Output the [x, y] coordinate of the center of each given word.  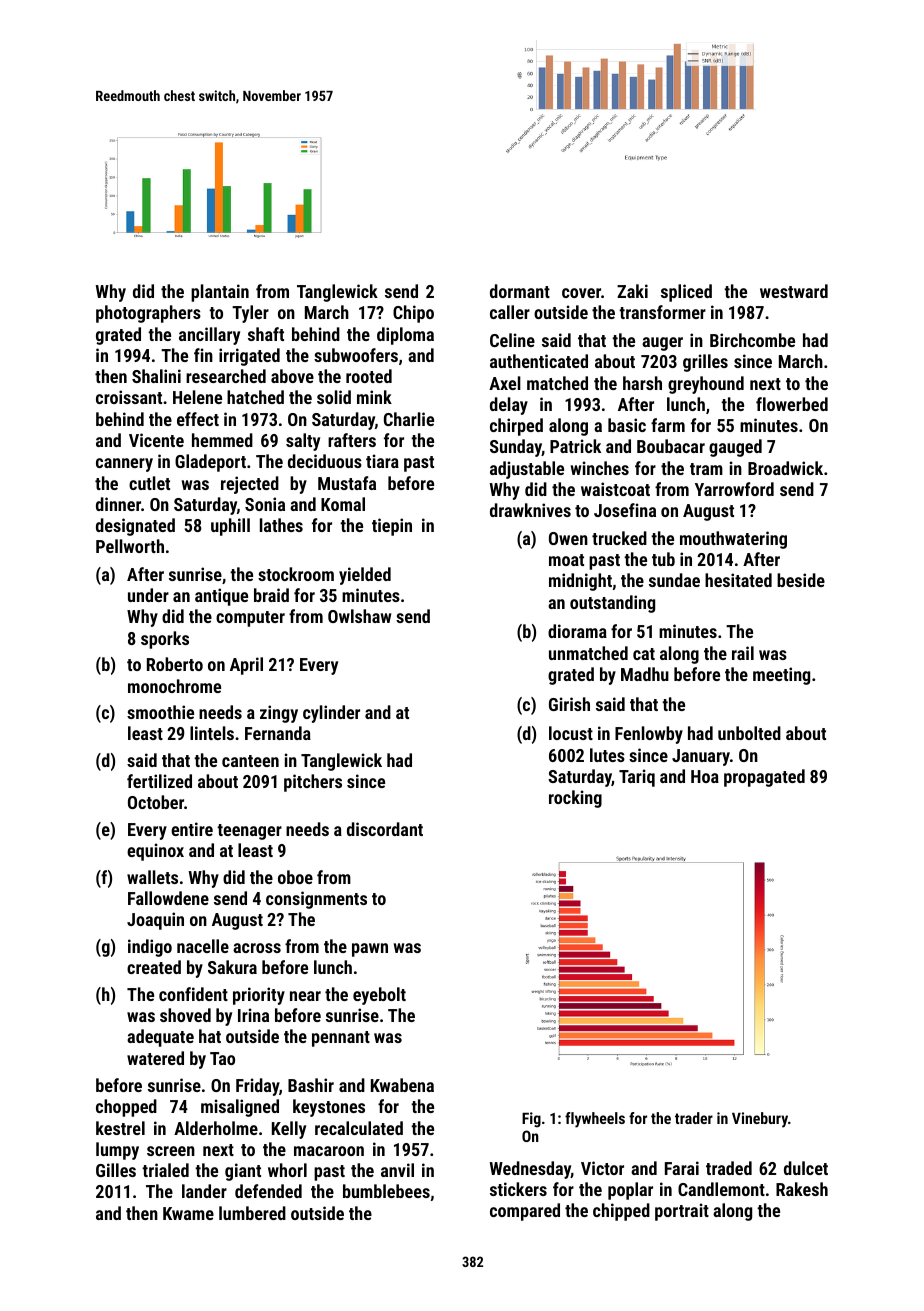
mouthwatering [733, 540]
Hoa [705, 776]
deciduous [325, 461]
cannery [124, 465]
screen [171, 1151]
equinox [155, 852]
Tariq [637, 778]
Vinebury [760, 1120]
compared [525, 1212]
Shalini [156, 376]
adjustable [527, 470]
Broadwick [785, 468]
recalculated [359, 1128]
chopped [126, 1108]
